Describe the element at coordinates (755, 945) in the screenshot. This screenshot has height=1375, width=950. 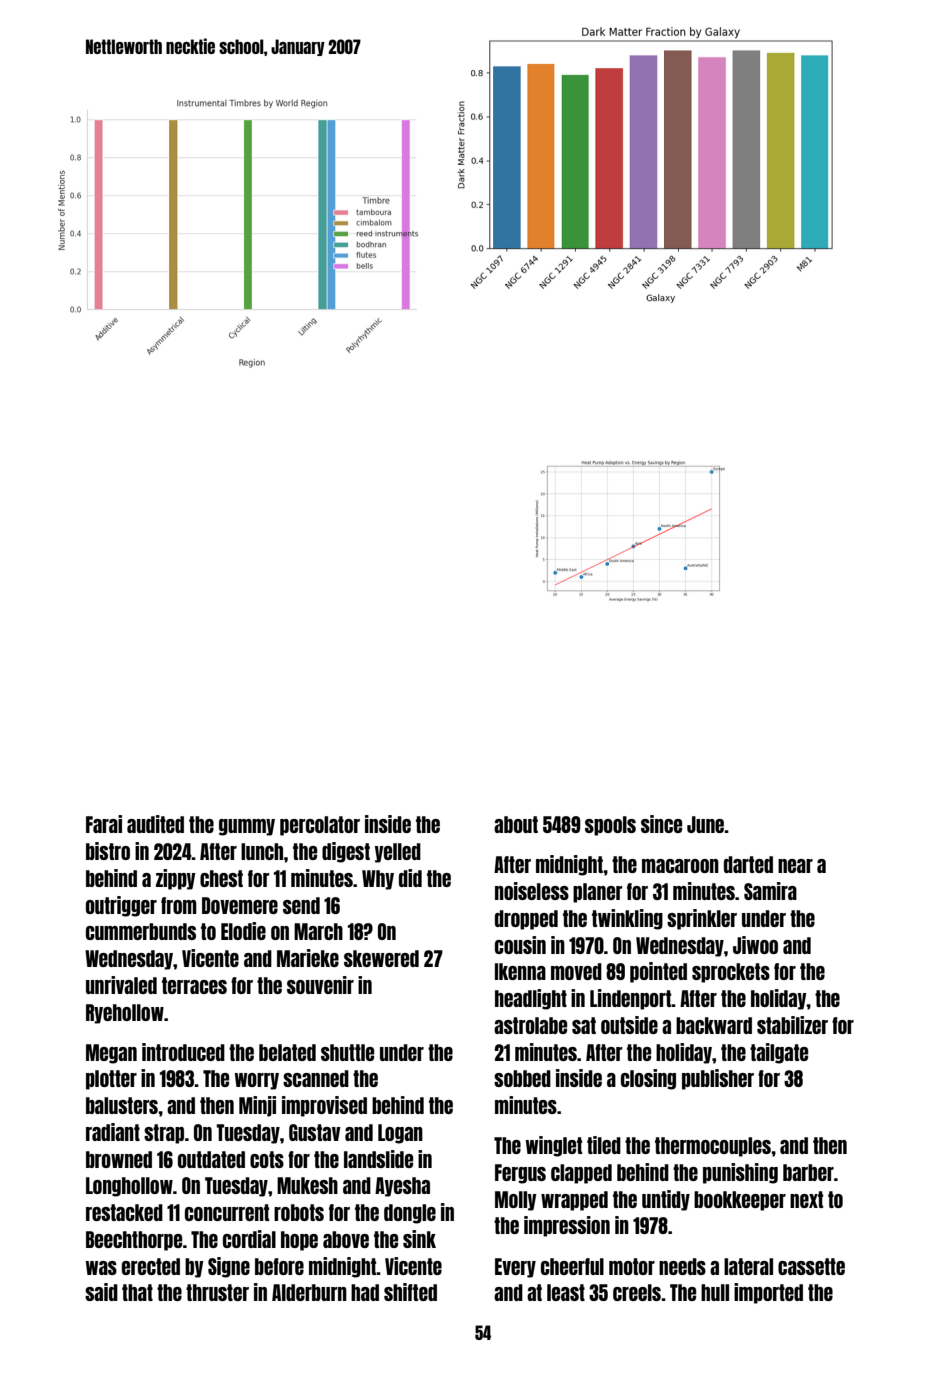
I see `Jiwoo` at that location.
